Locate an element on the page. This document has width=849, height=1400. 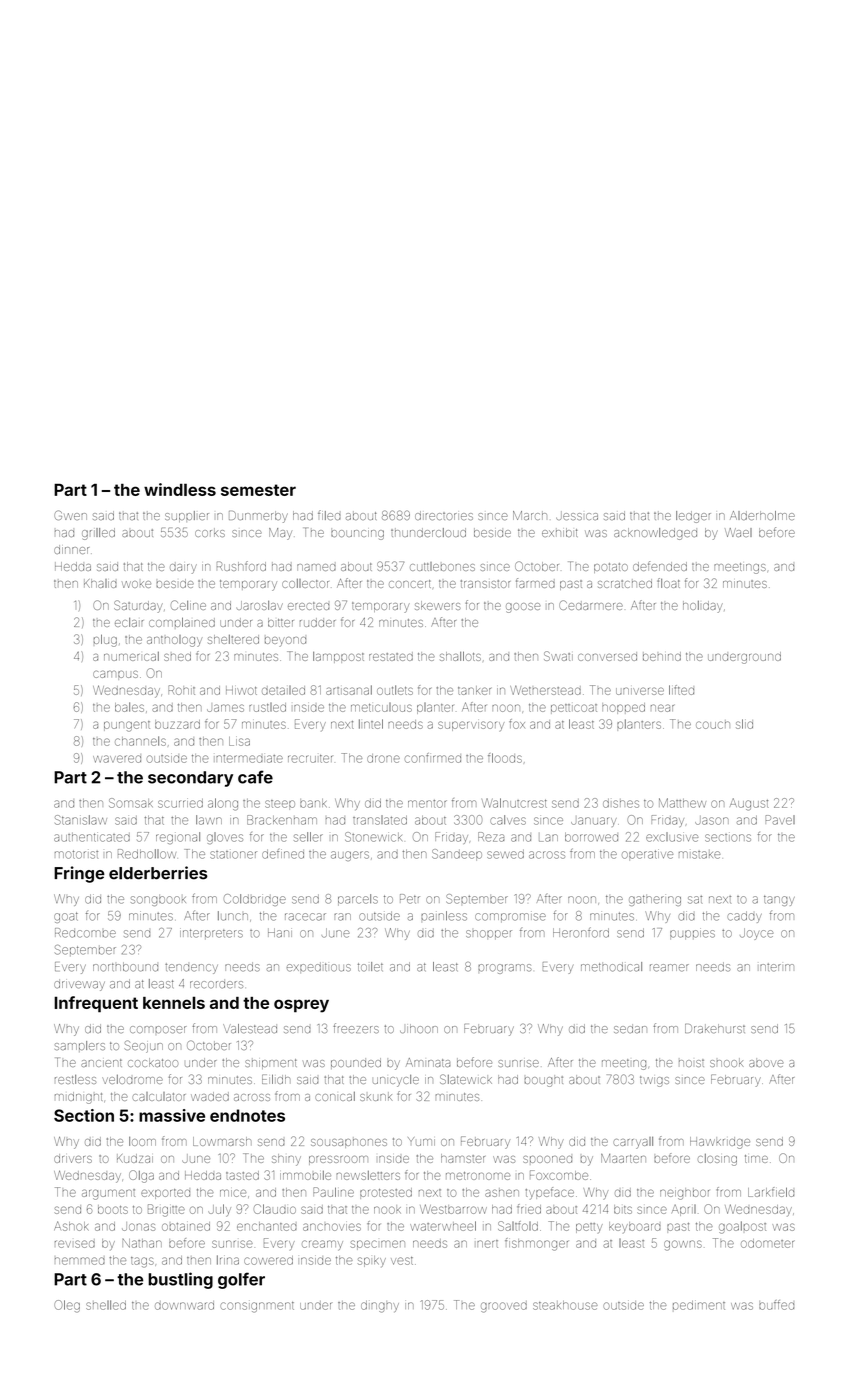
concert is located at coordinates (410, 584).
